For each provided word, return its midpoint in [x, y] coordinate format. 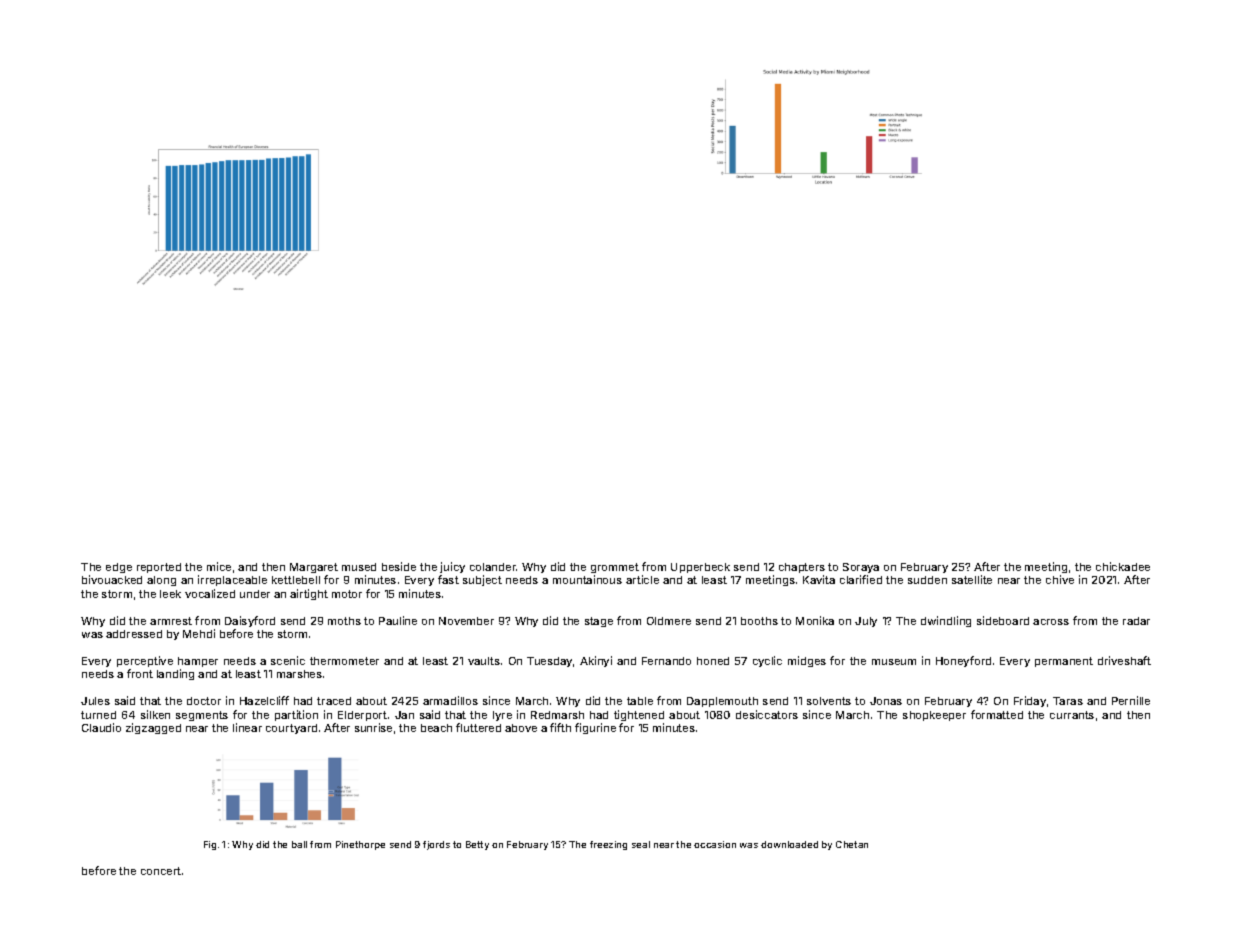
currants [1072, 715]
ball [299, 844]
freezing [608, 845]
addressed [134, 634]
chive [1060, 579]
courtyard [291, 729]
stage [599, 622]
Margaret [314, 568]
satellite [972, 579]
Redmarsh [557, 715]
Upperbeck [700, 568]
